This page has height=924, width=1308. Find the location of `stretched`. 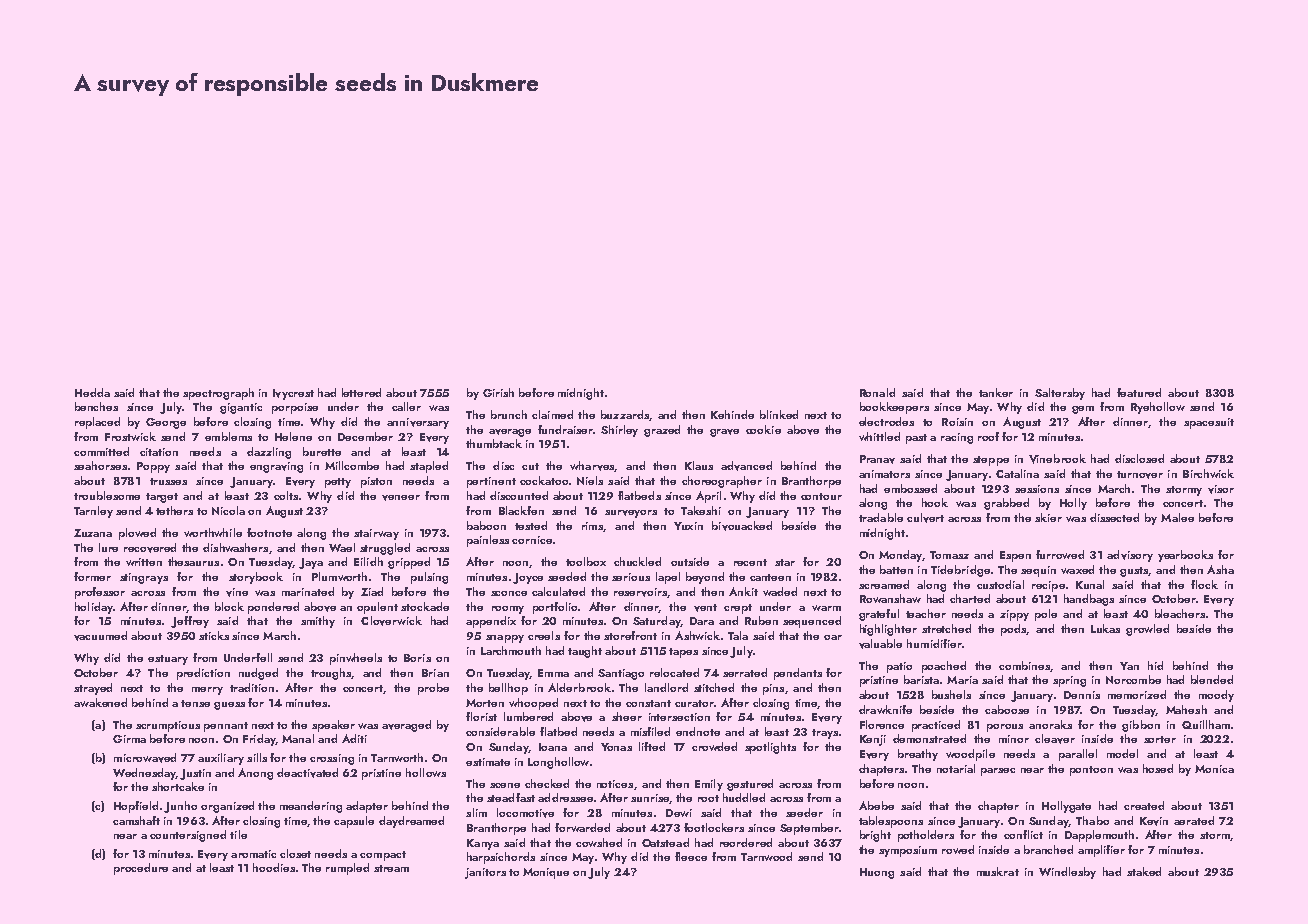

stretched is located at coordinates (946, 628).
